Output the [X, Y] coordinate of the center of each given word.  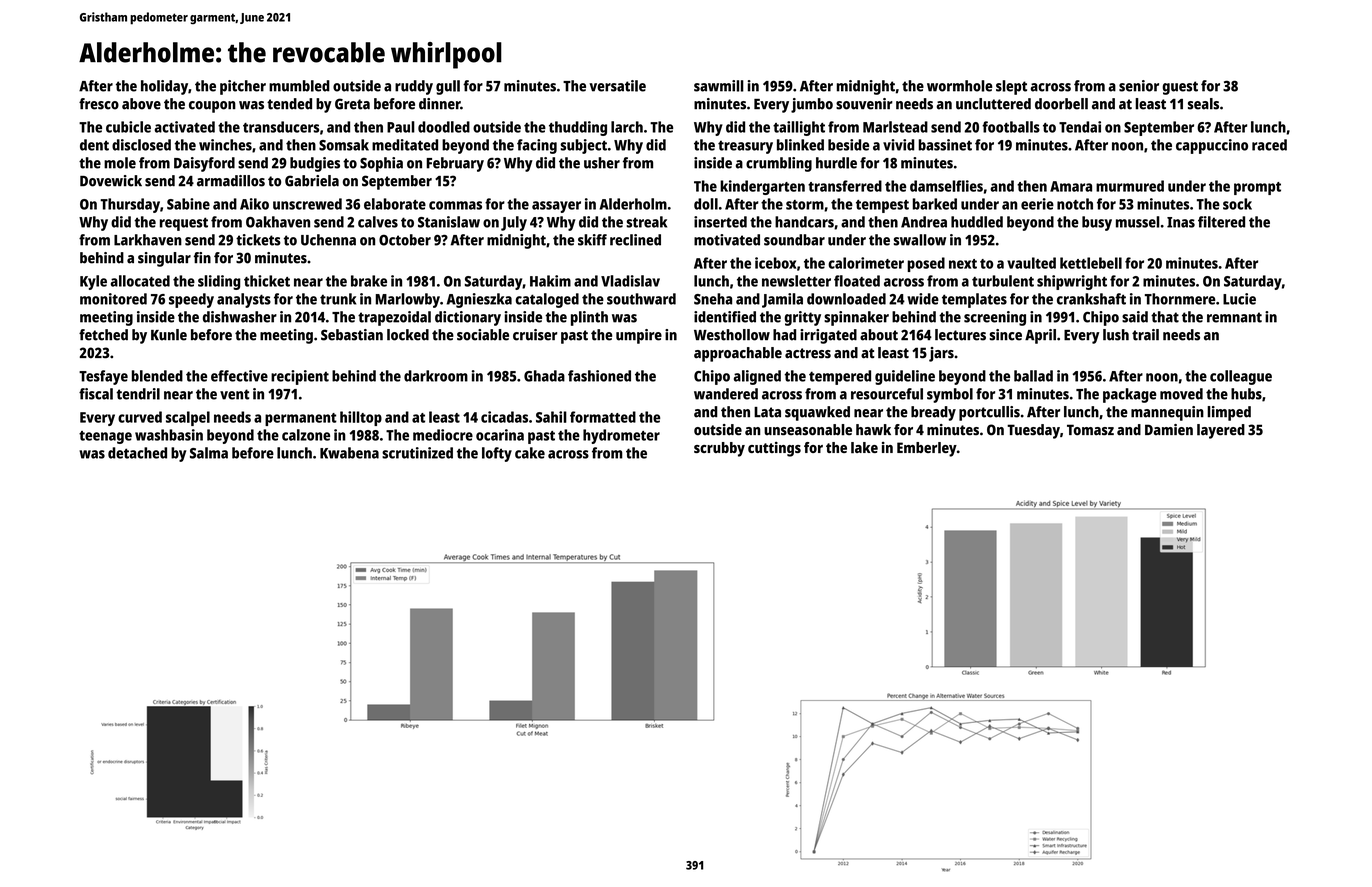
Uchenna [328, 240]
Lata [767, 412]
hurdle [836, 163]
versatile [617, 86]
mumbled [299, 86]
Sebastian [352, 335]
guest [1180, 88]
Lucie [1239, 299]
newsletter [796, 281]
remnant [1234, 317]
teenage [105, 437]
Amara [1071, 186]
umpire [639, 336]
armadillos [231, 181]
